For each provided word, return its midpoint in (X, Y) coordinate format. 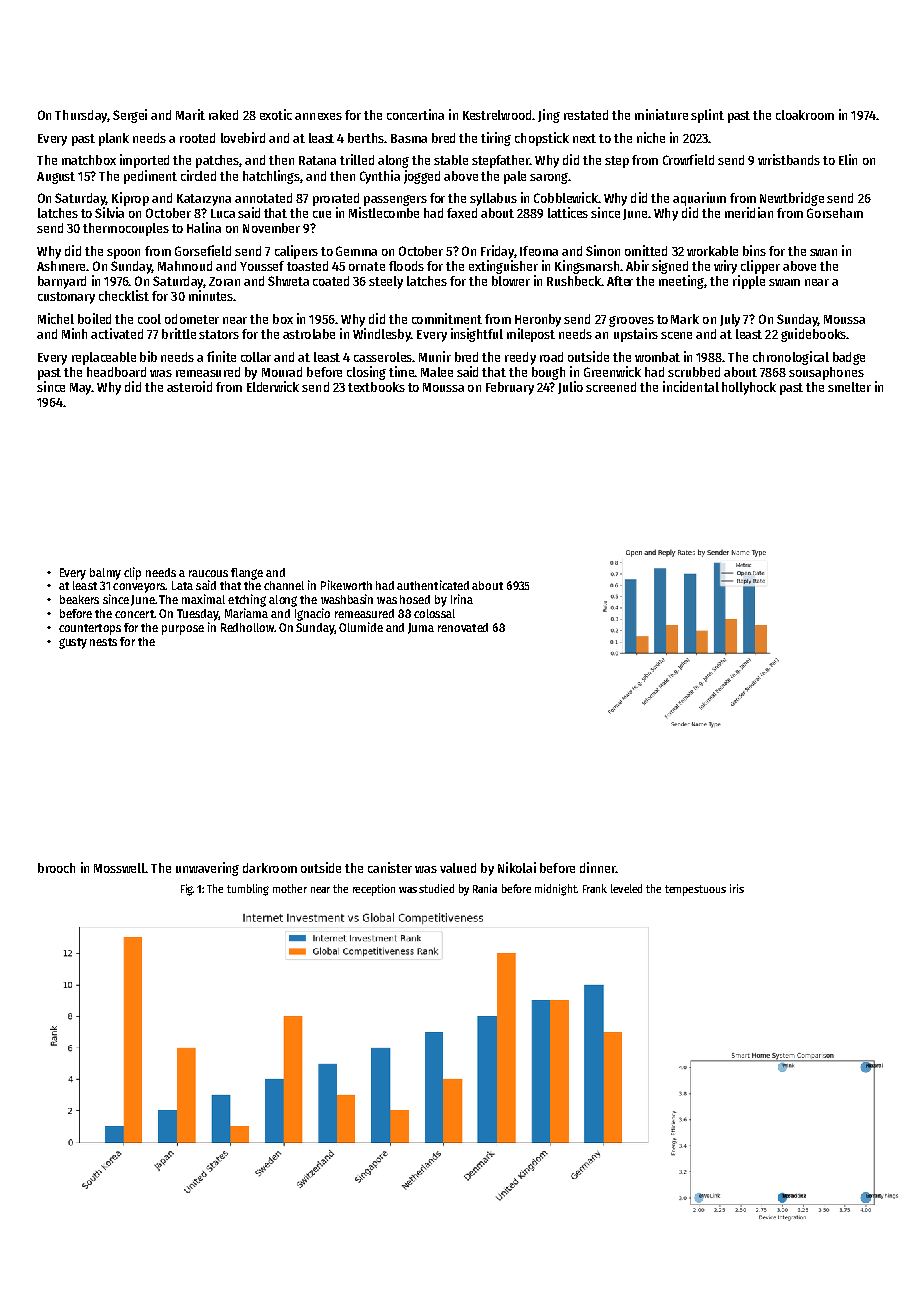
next (584, 138)
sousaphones (826, 373)
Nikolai (517, 867)
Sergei (130, 116)
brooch (56, 868)
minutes (211, 295)
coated (331, 281)
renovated (463, 627)
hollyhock (749, 388)
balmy (105, 574)
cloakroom (805, 115)
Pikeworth (346, 585)
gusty (73, 643)
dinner (598, 867)
